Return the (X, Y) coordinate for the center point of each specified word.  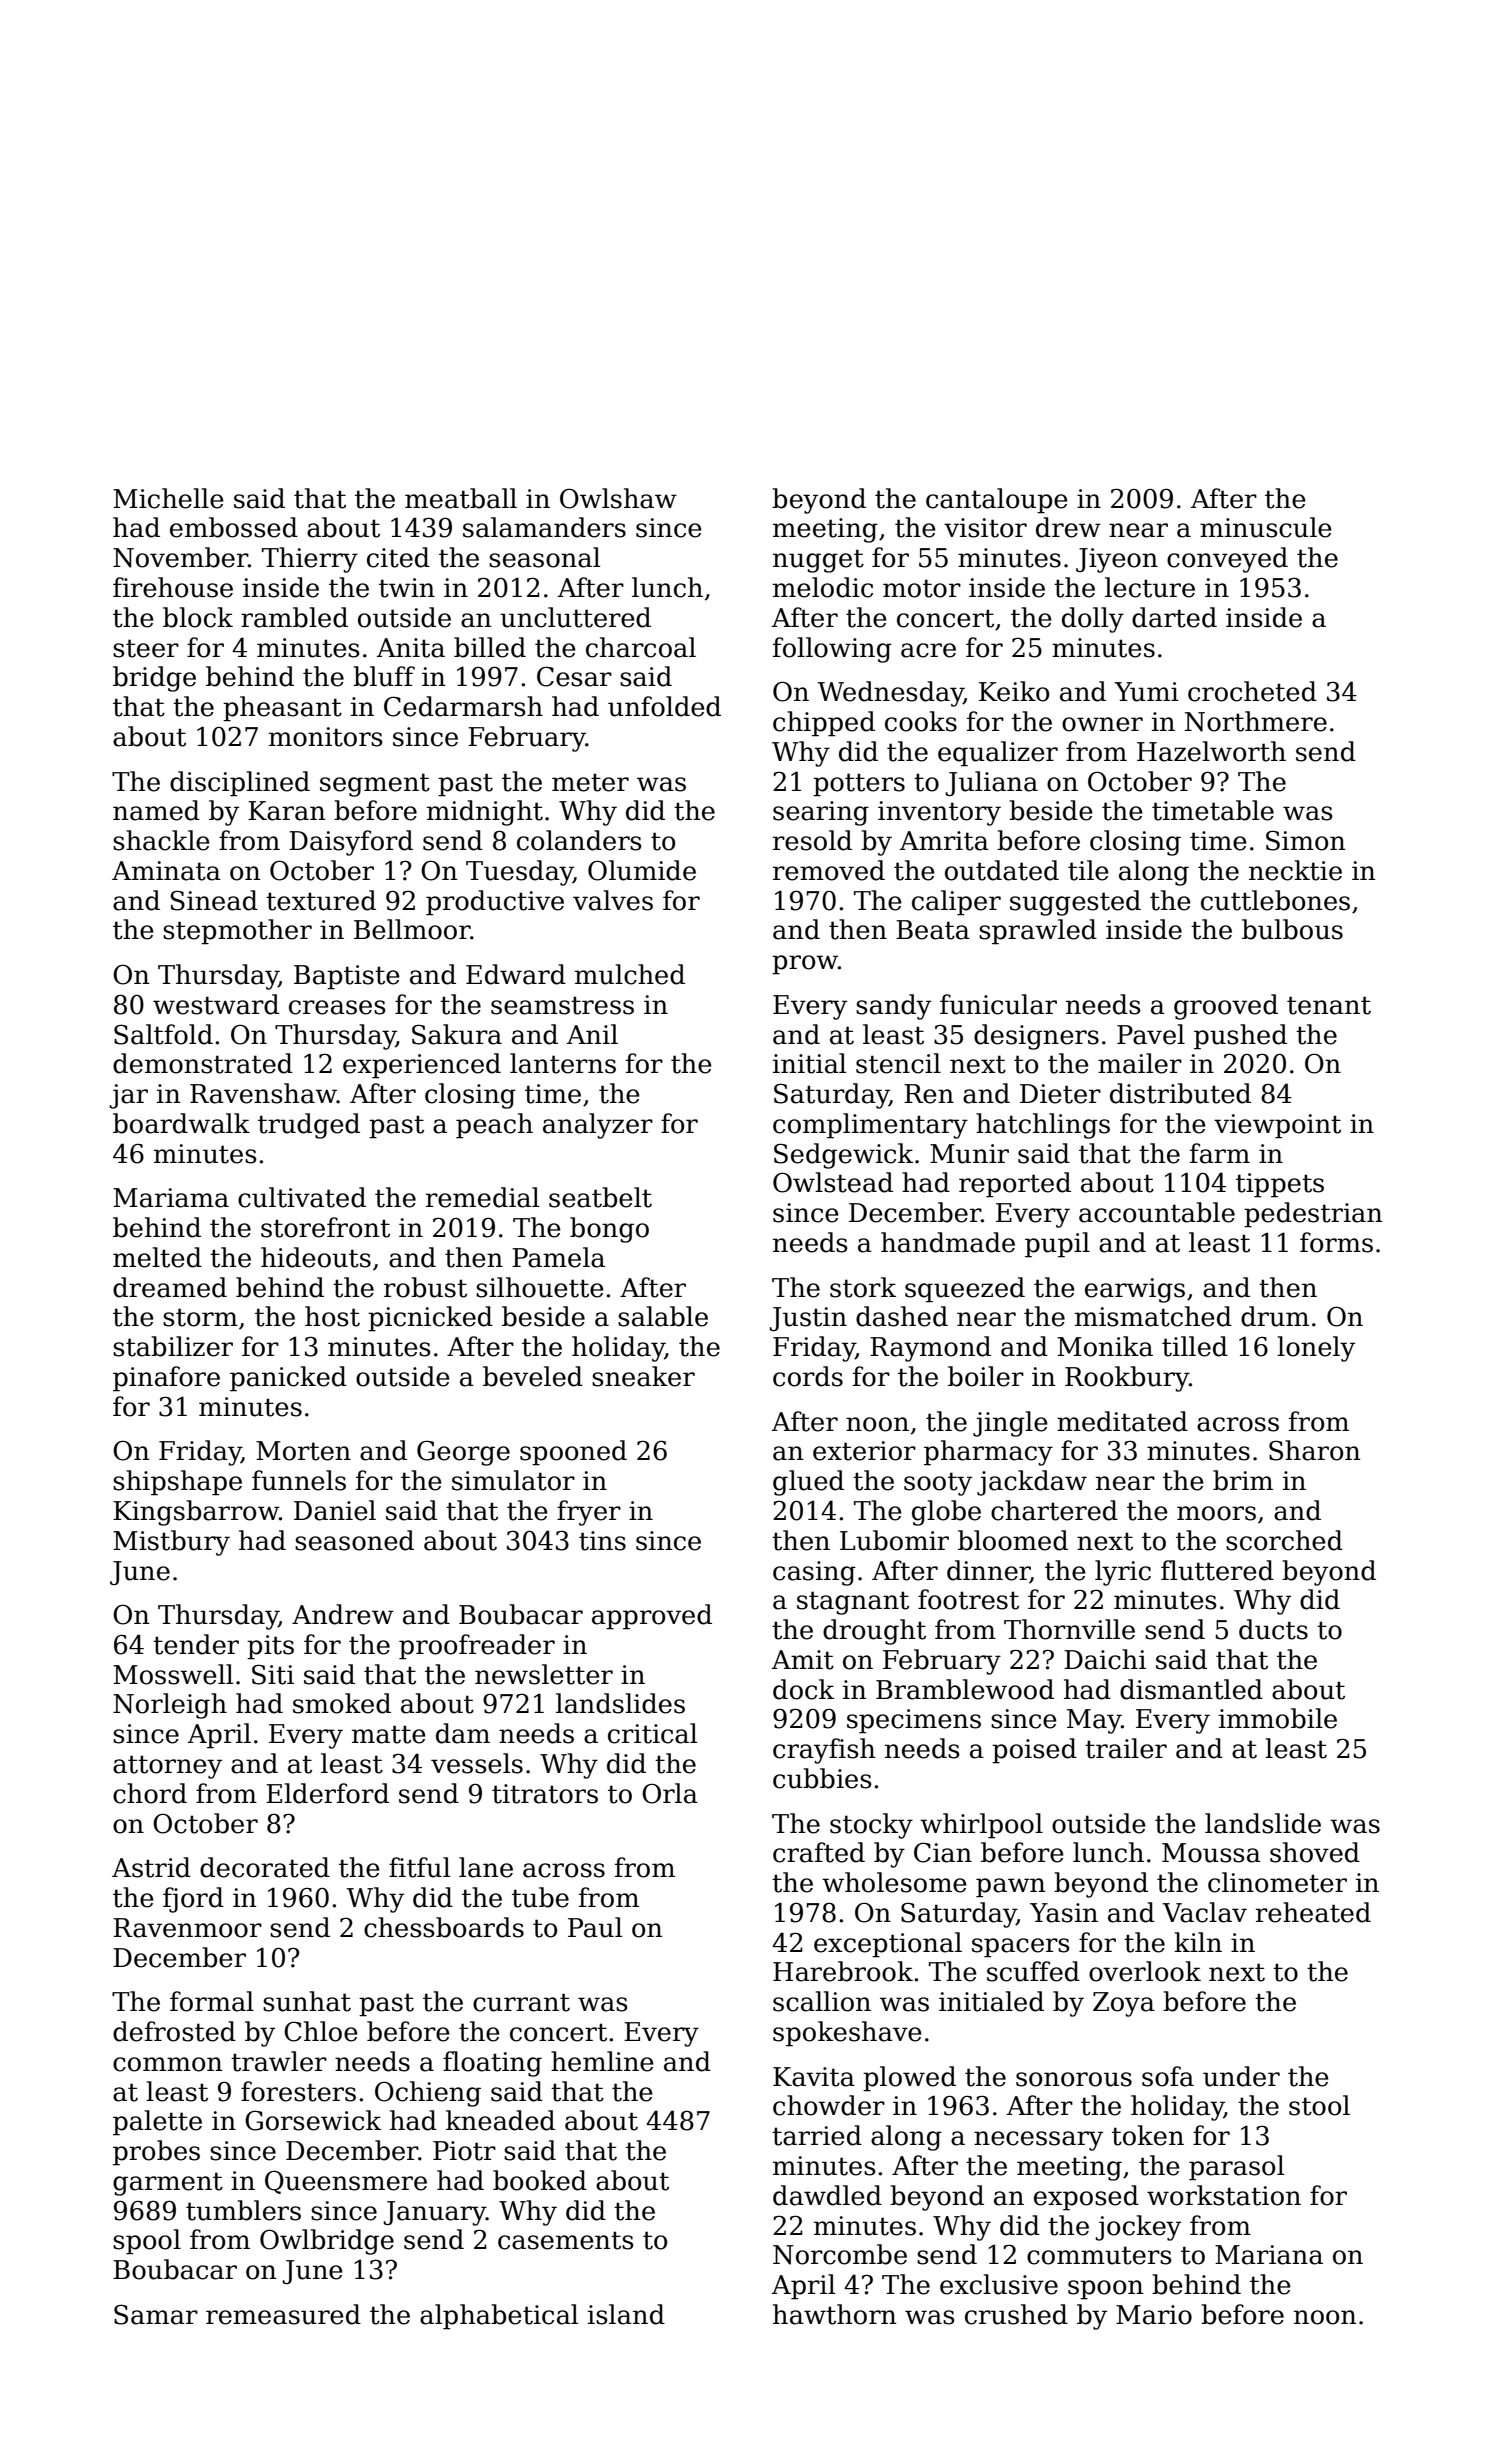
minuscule (1266, 527)
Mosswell (173, 1674)
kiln (1198, 1942)
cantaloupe (997, 501)
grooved (1226, 1007)
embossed (234, 527)
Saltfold (163, 1034)
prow (805, 965)
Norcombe (840, 2254)
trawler (279, 2061)
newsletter (544, 1674)
